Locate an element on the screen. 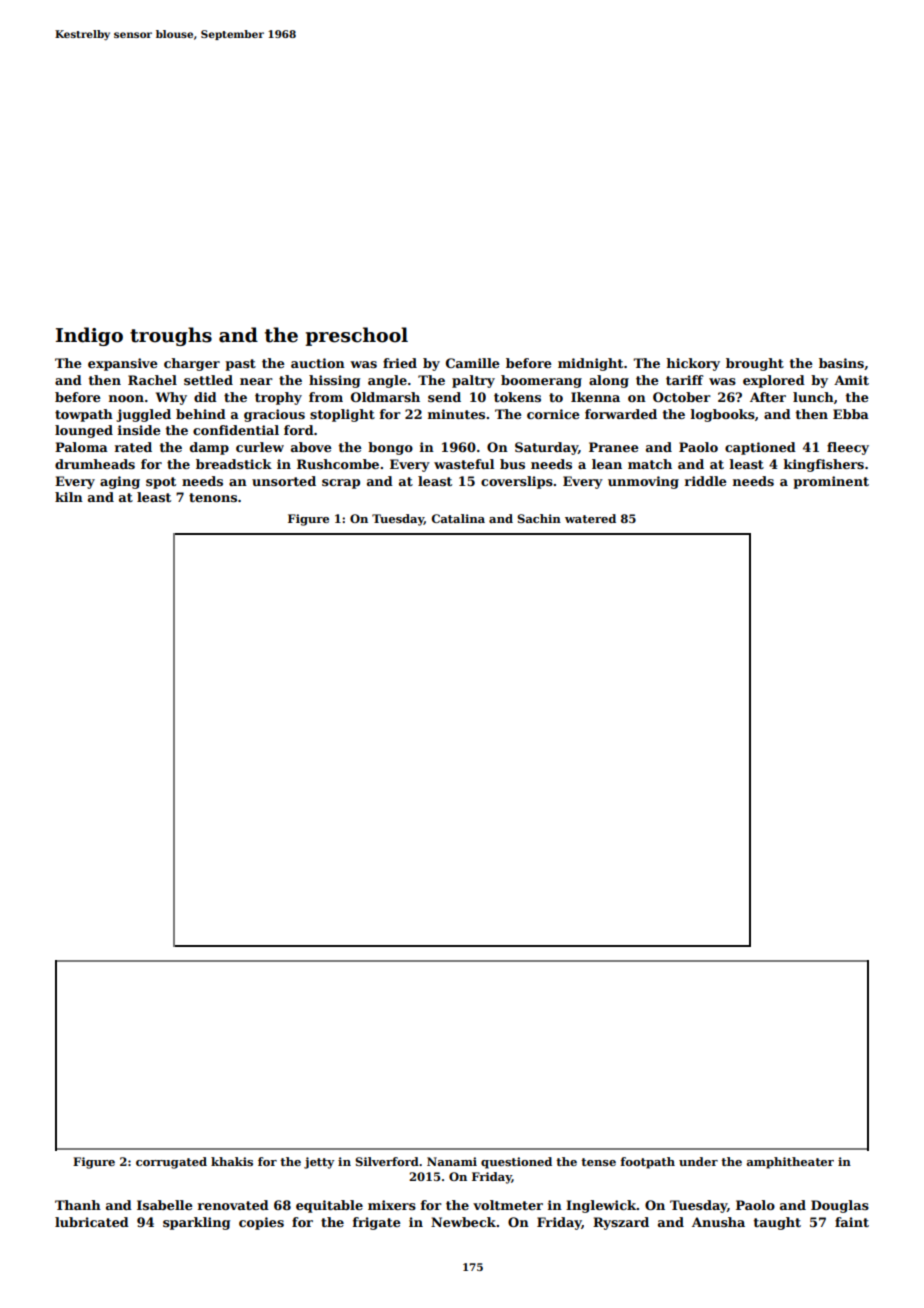 The height and width of the screenshot is (1308, 924). Catalina is located at coordinates (458, 518).
